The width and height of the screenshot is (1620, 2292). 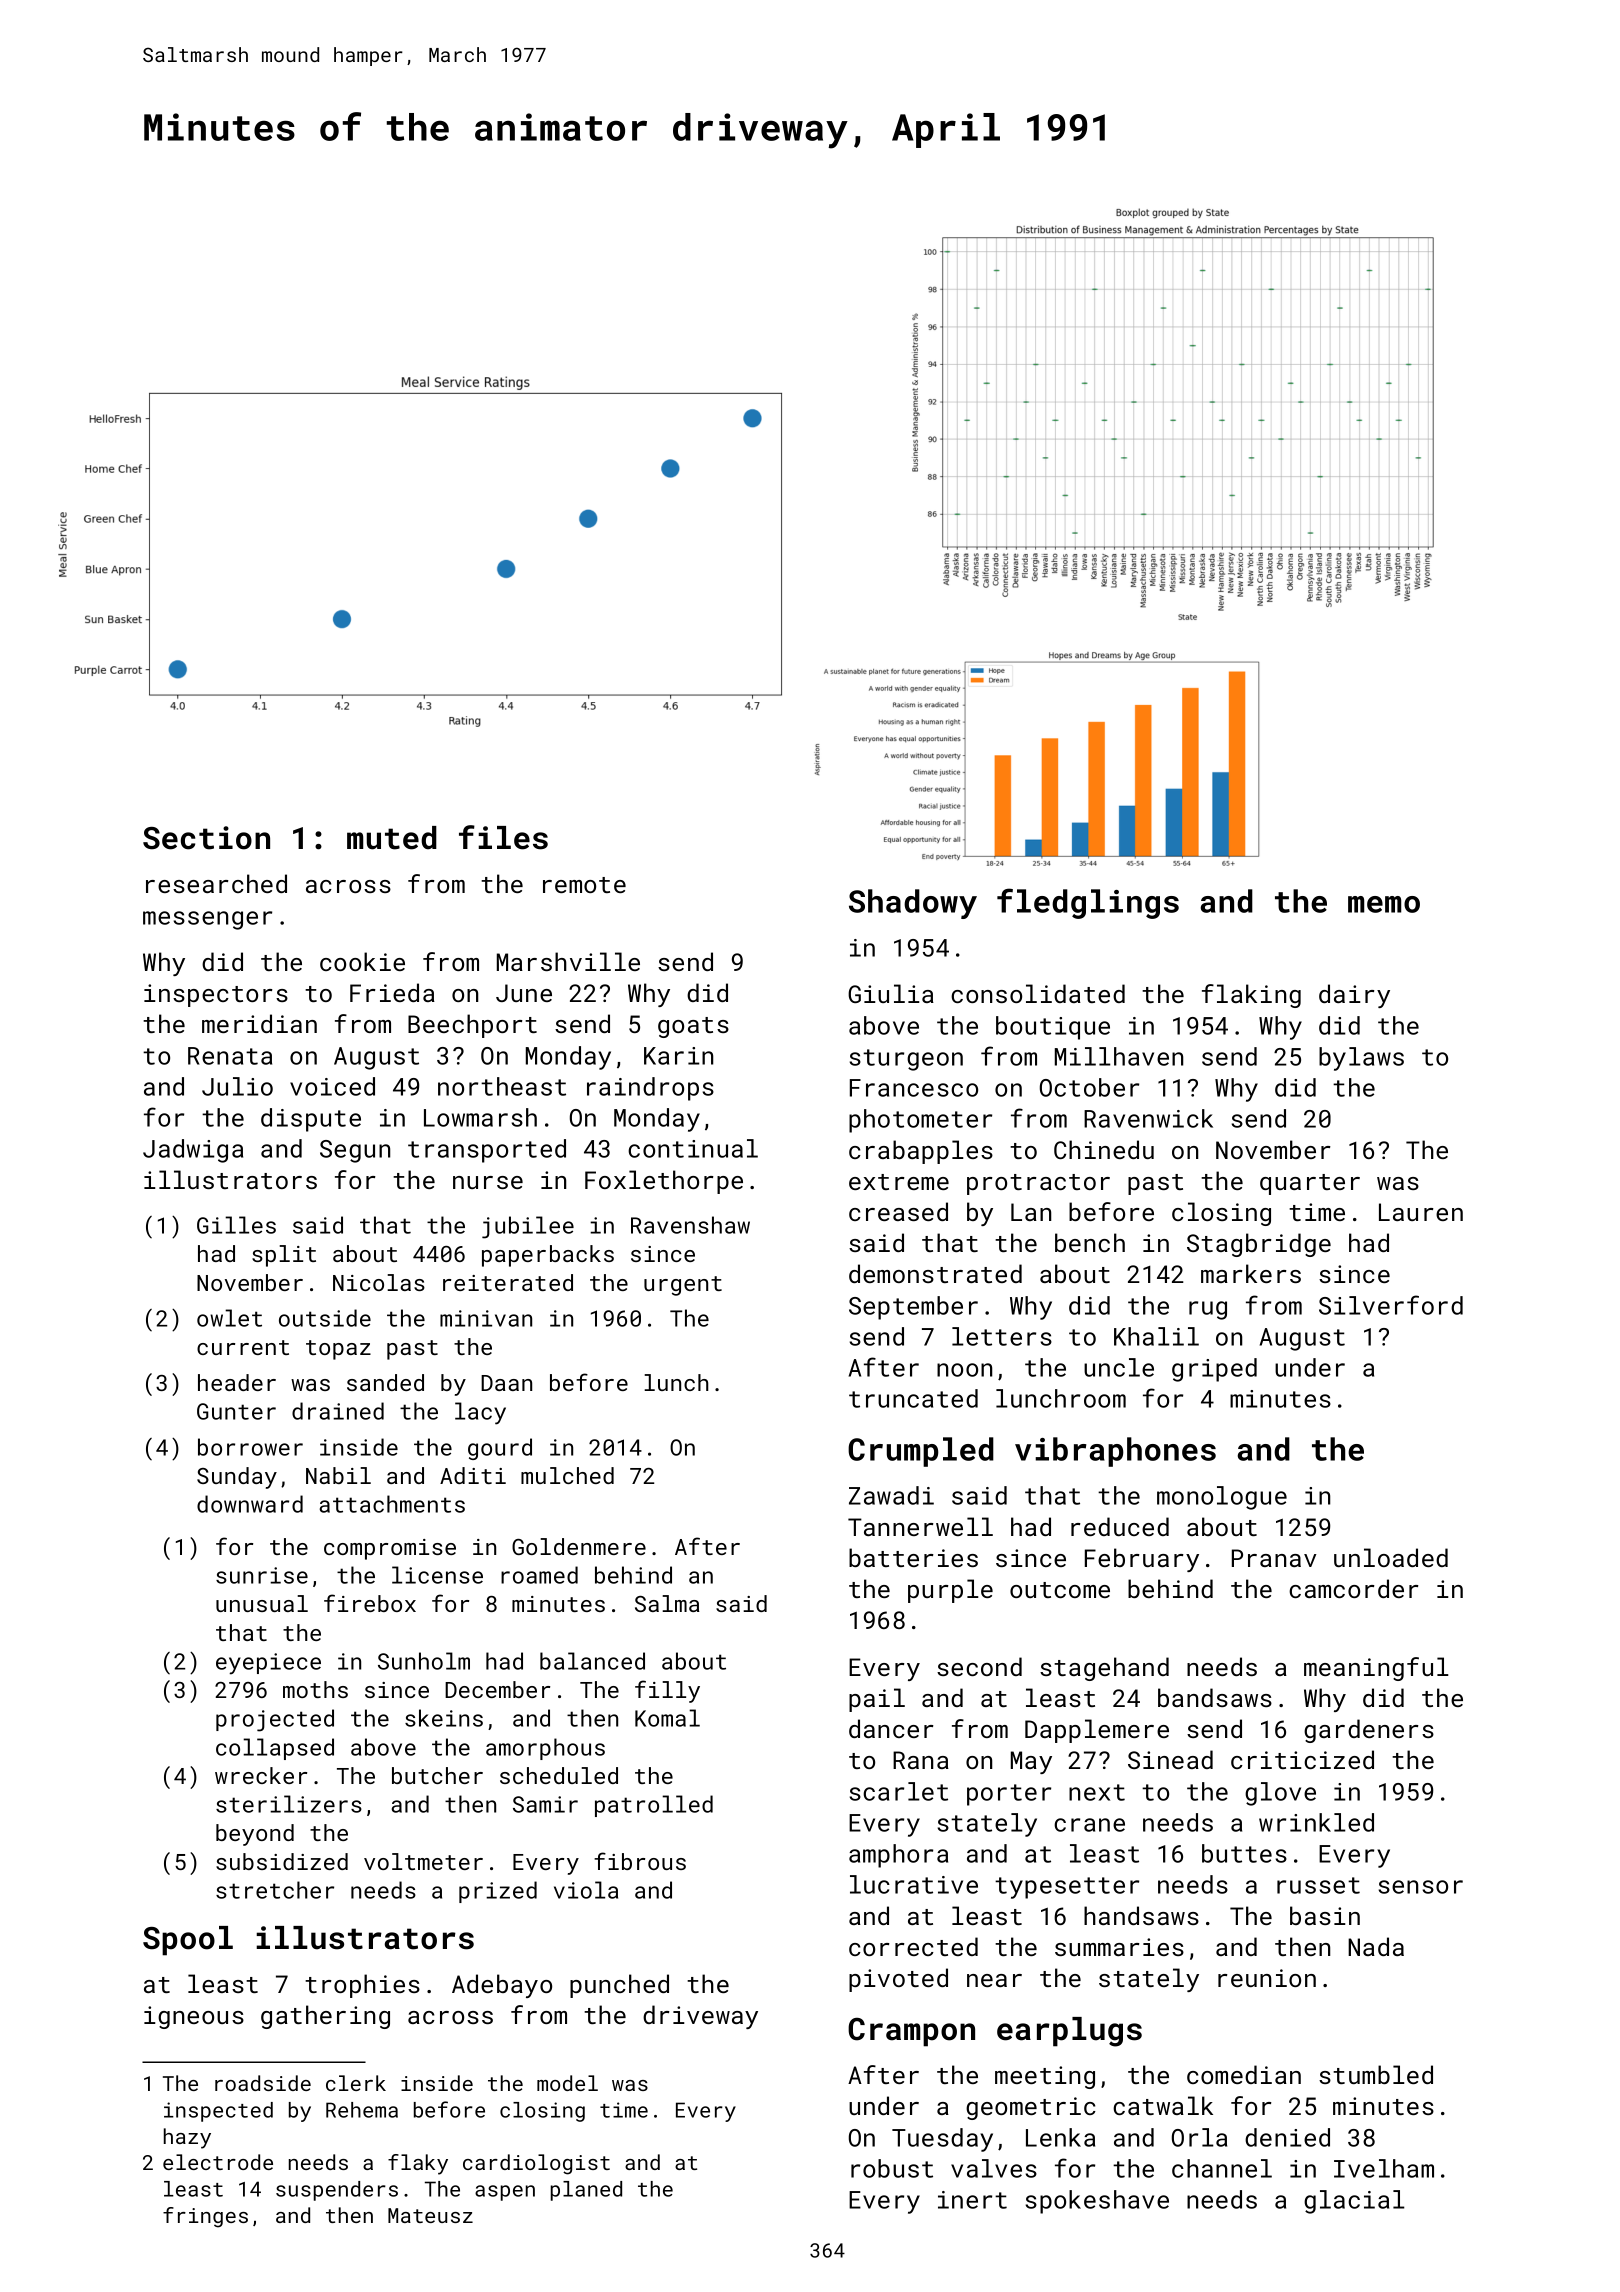 I want to click on model, so click(x=567, y=2083).
